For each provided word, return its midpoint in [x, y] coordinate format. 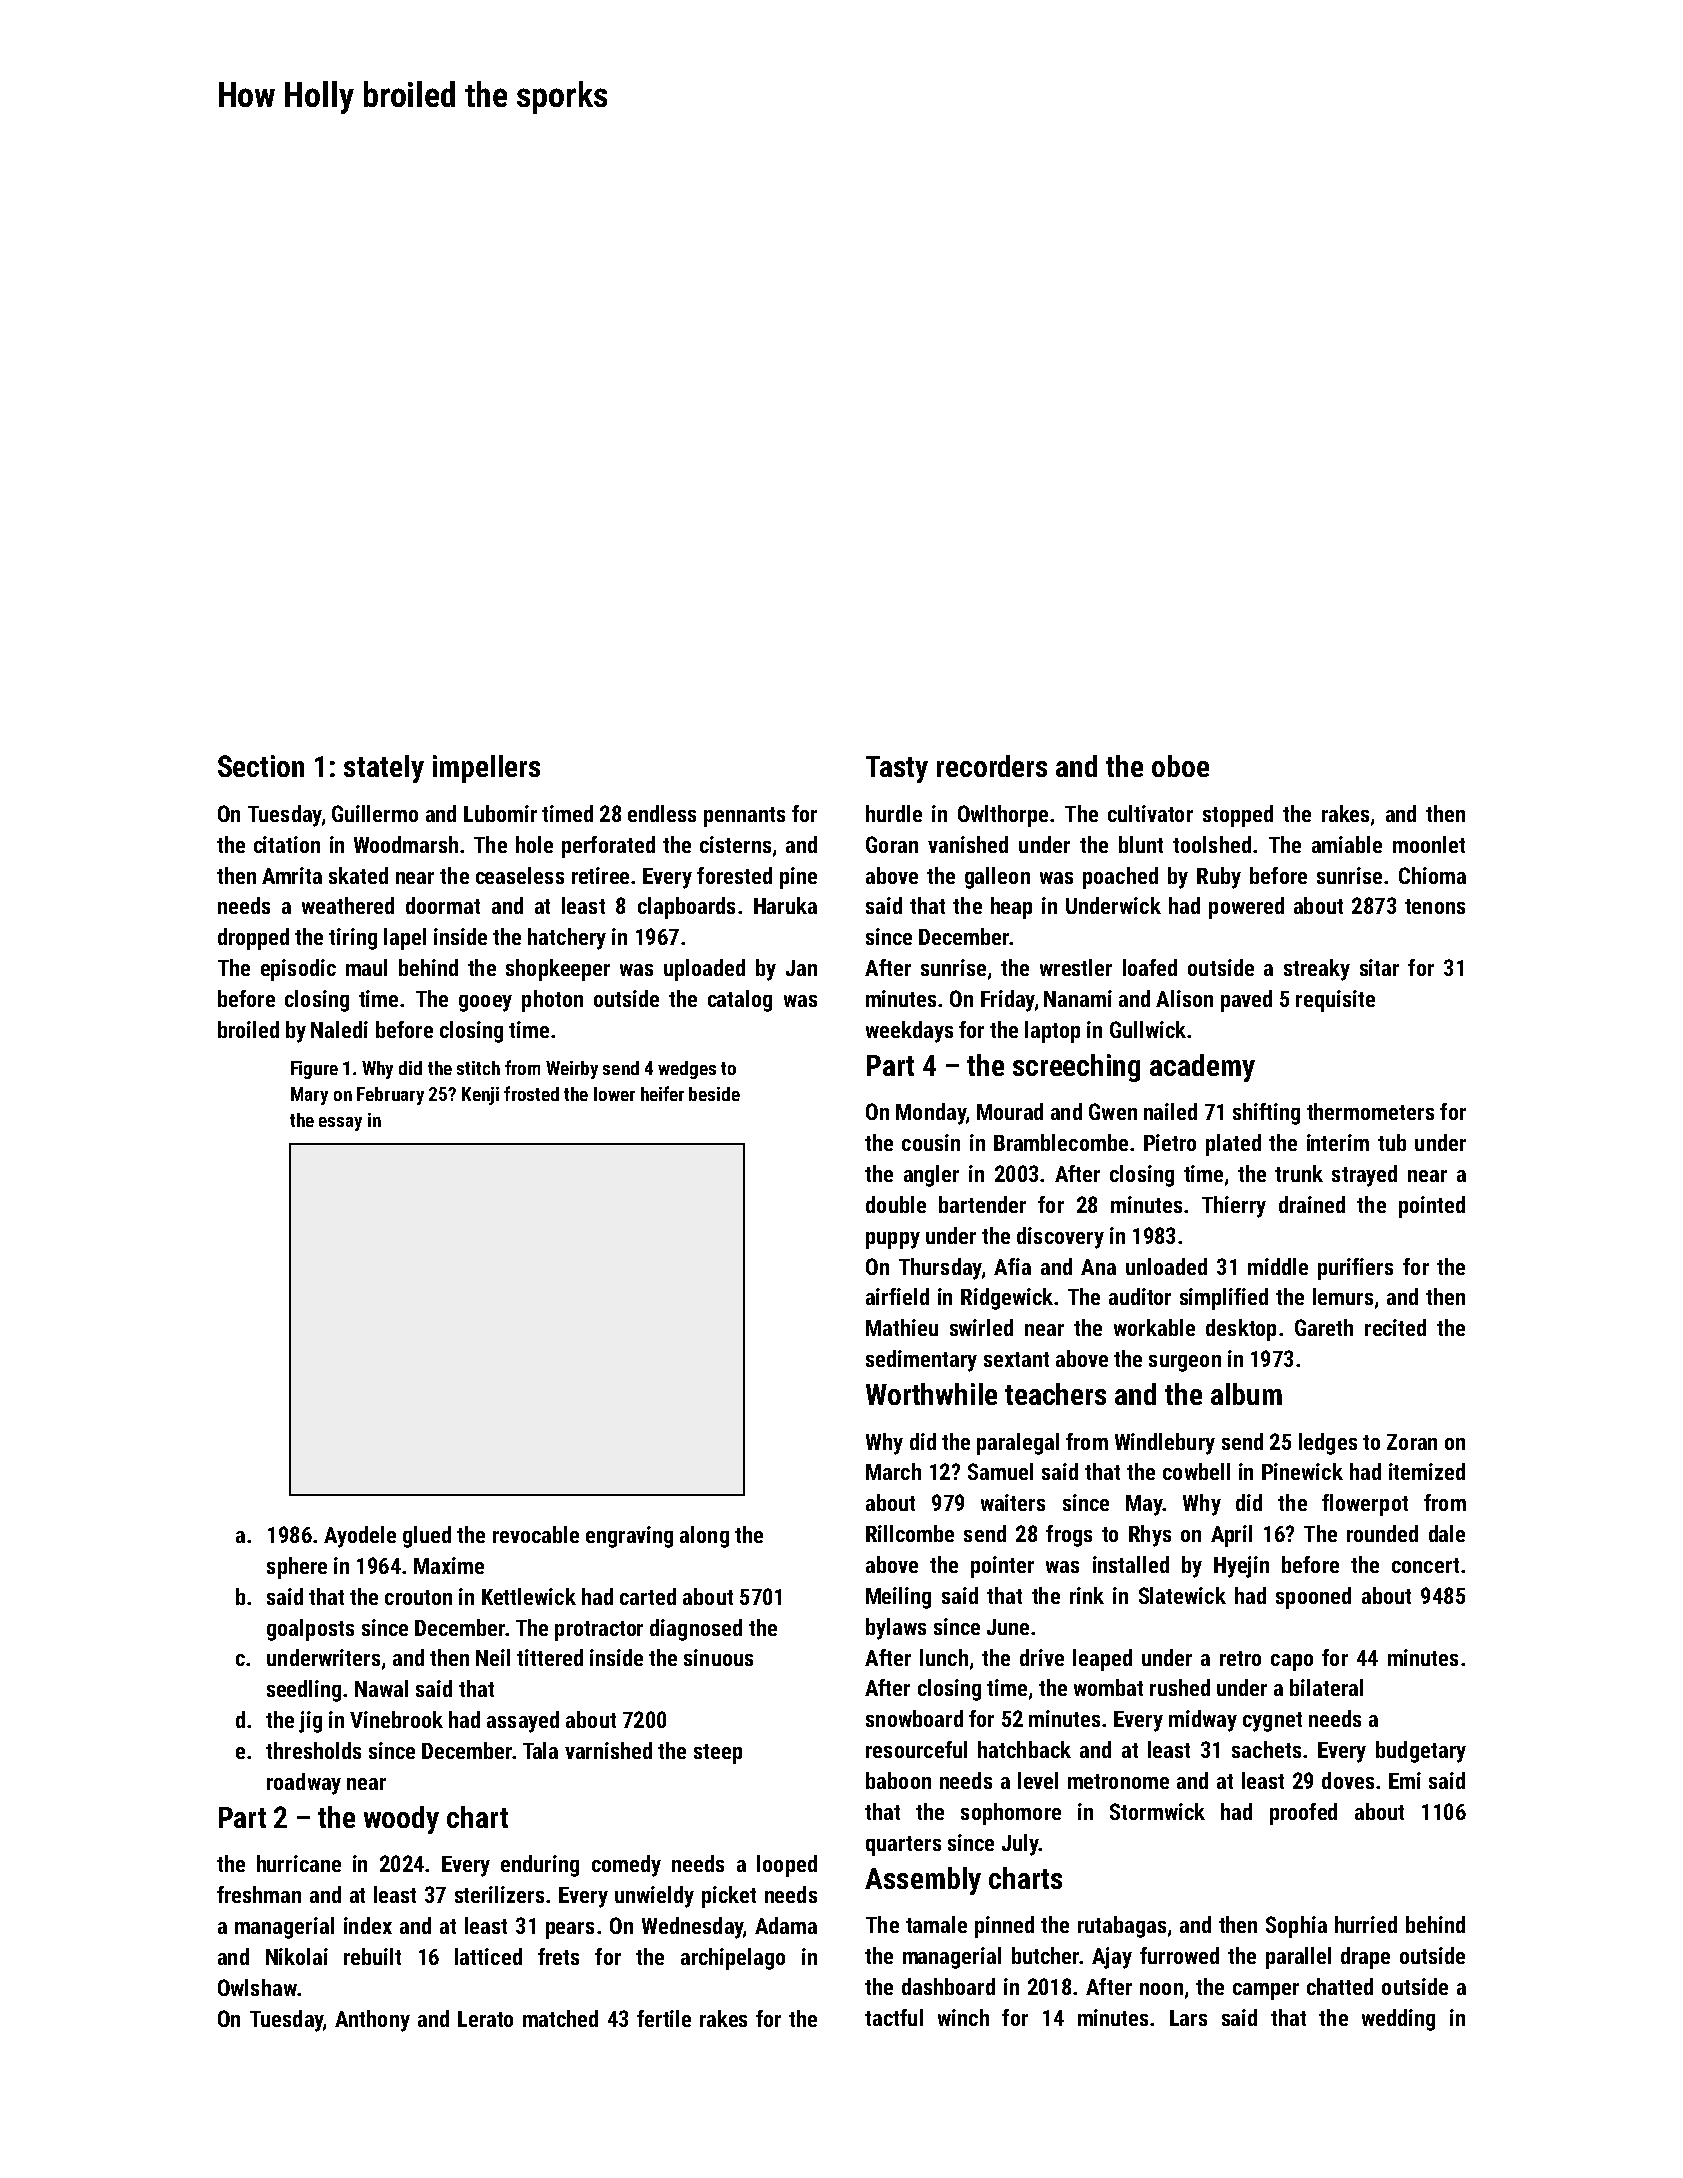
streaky [1317, 970]
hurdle [894, 813]
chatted [1340, 1986]
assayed [523, 1722]
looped [787, 1866]
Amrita [292, 875]
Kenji [480, 1096]
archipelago [733, 1959]
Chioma [1432, 875]
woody [401, 1820]
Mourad [1010, 1111]
